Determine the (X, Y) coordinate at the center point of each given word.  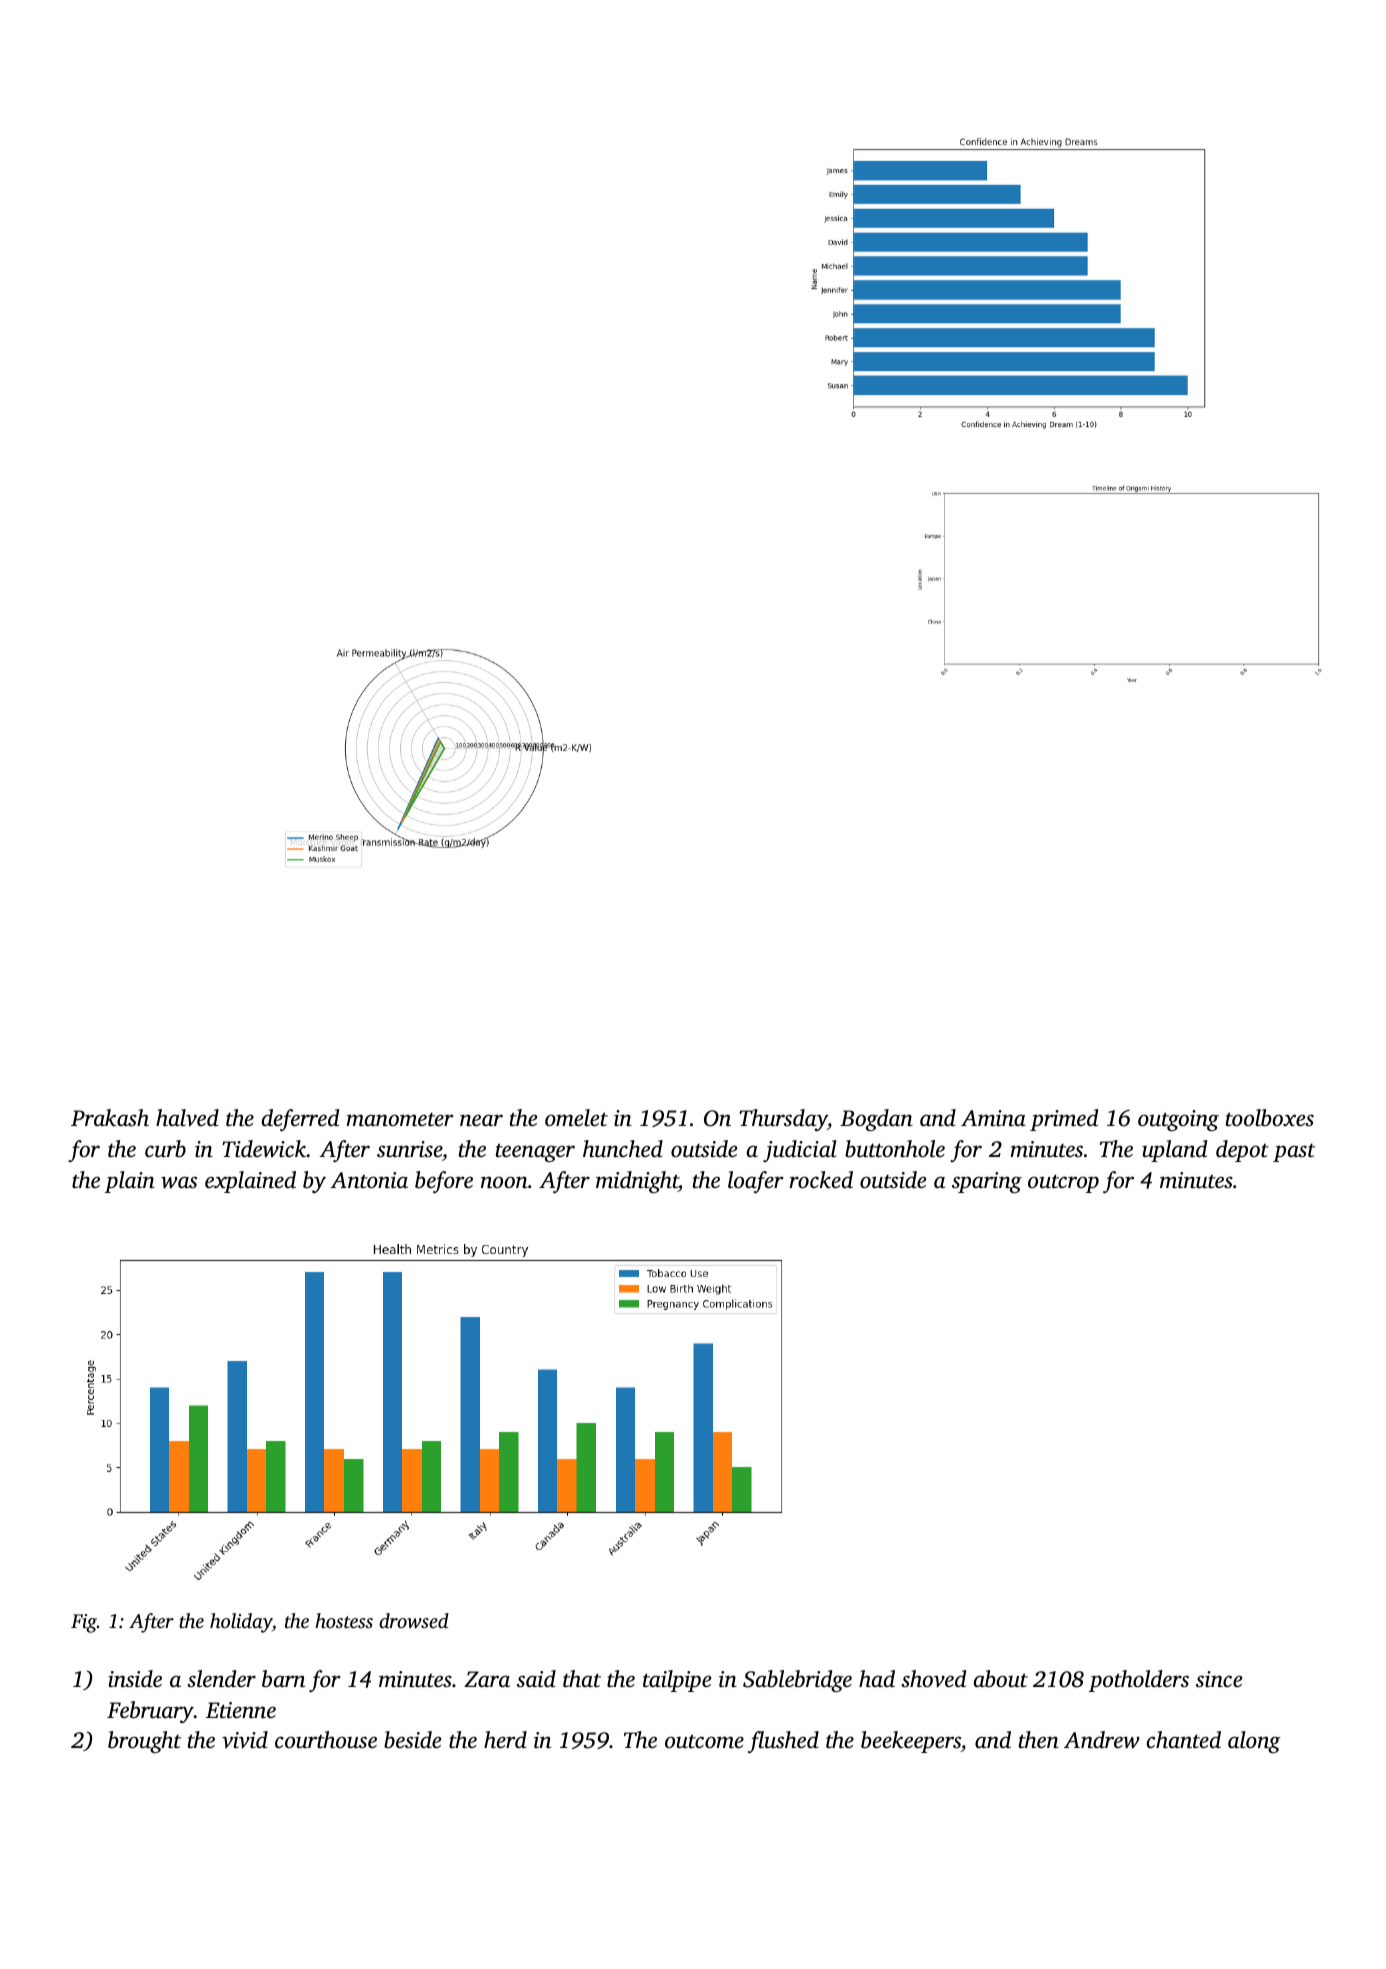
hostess (344, 1620)
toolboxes (1270, 1118)
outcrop (1063, 1183)
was (179, 1182)
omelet (576, 1117)
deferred (301, 1120)
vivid (245, 1740)
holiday (241, 1623)
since (1219, 1679)
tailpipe (677, 1681)
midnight (637, 1182)
